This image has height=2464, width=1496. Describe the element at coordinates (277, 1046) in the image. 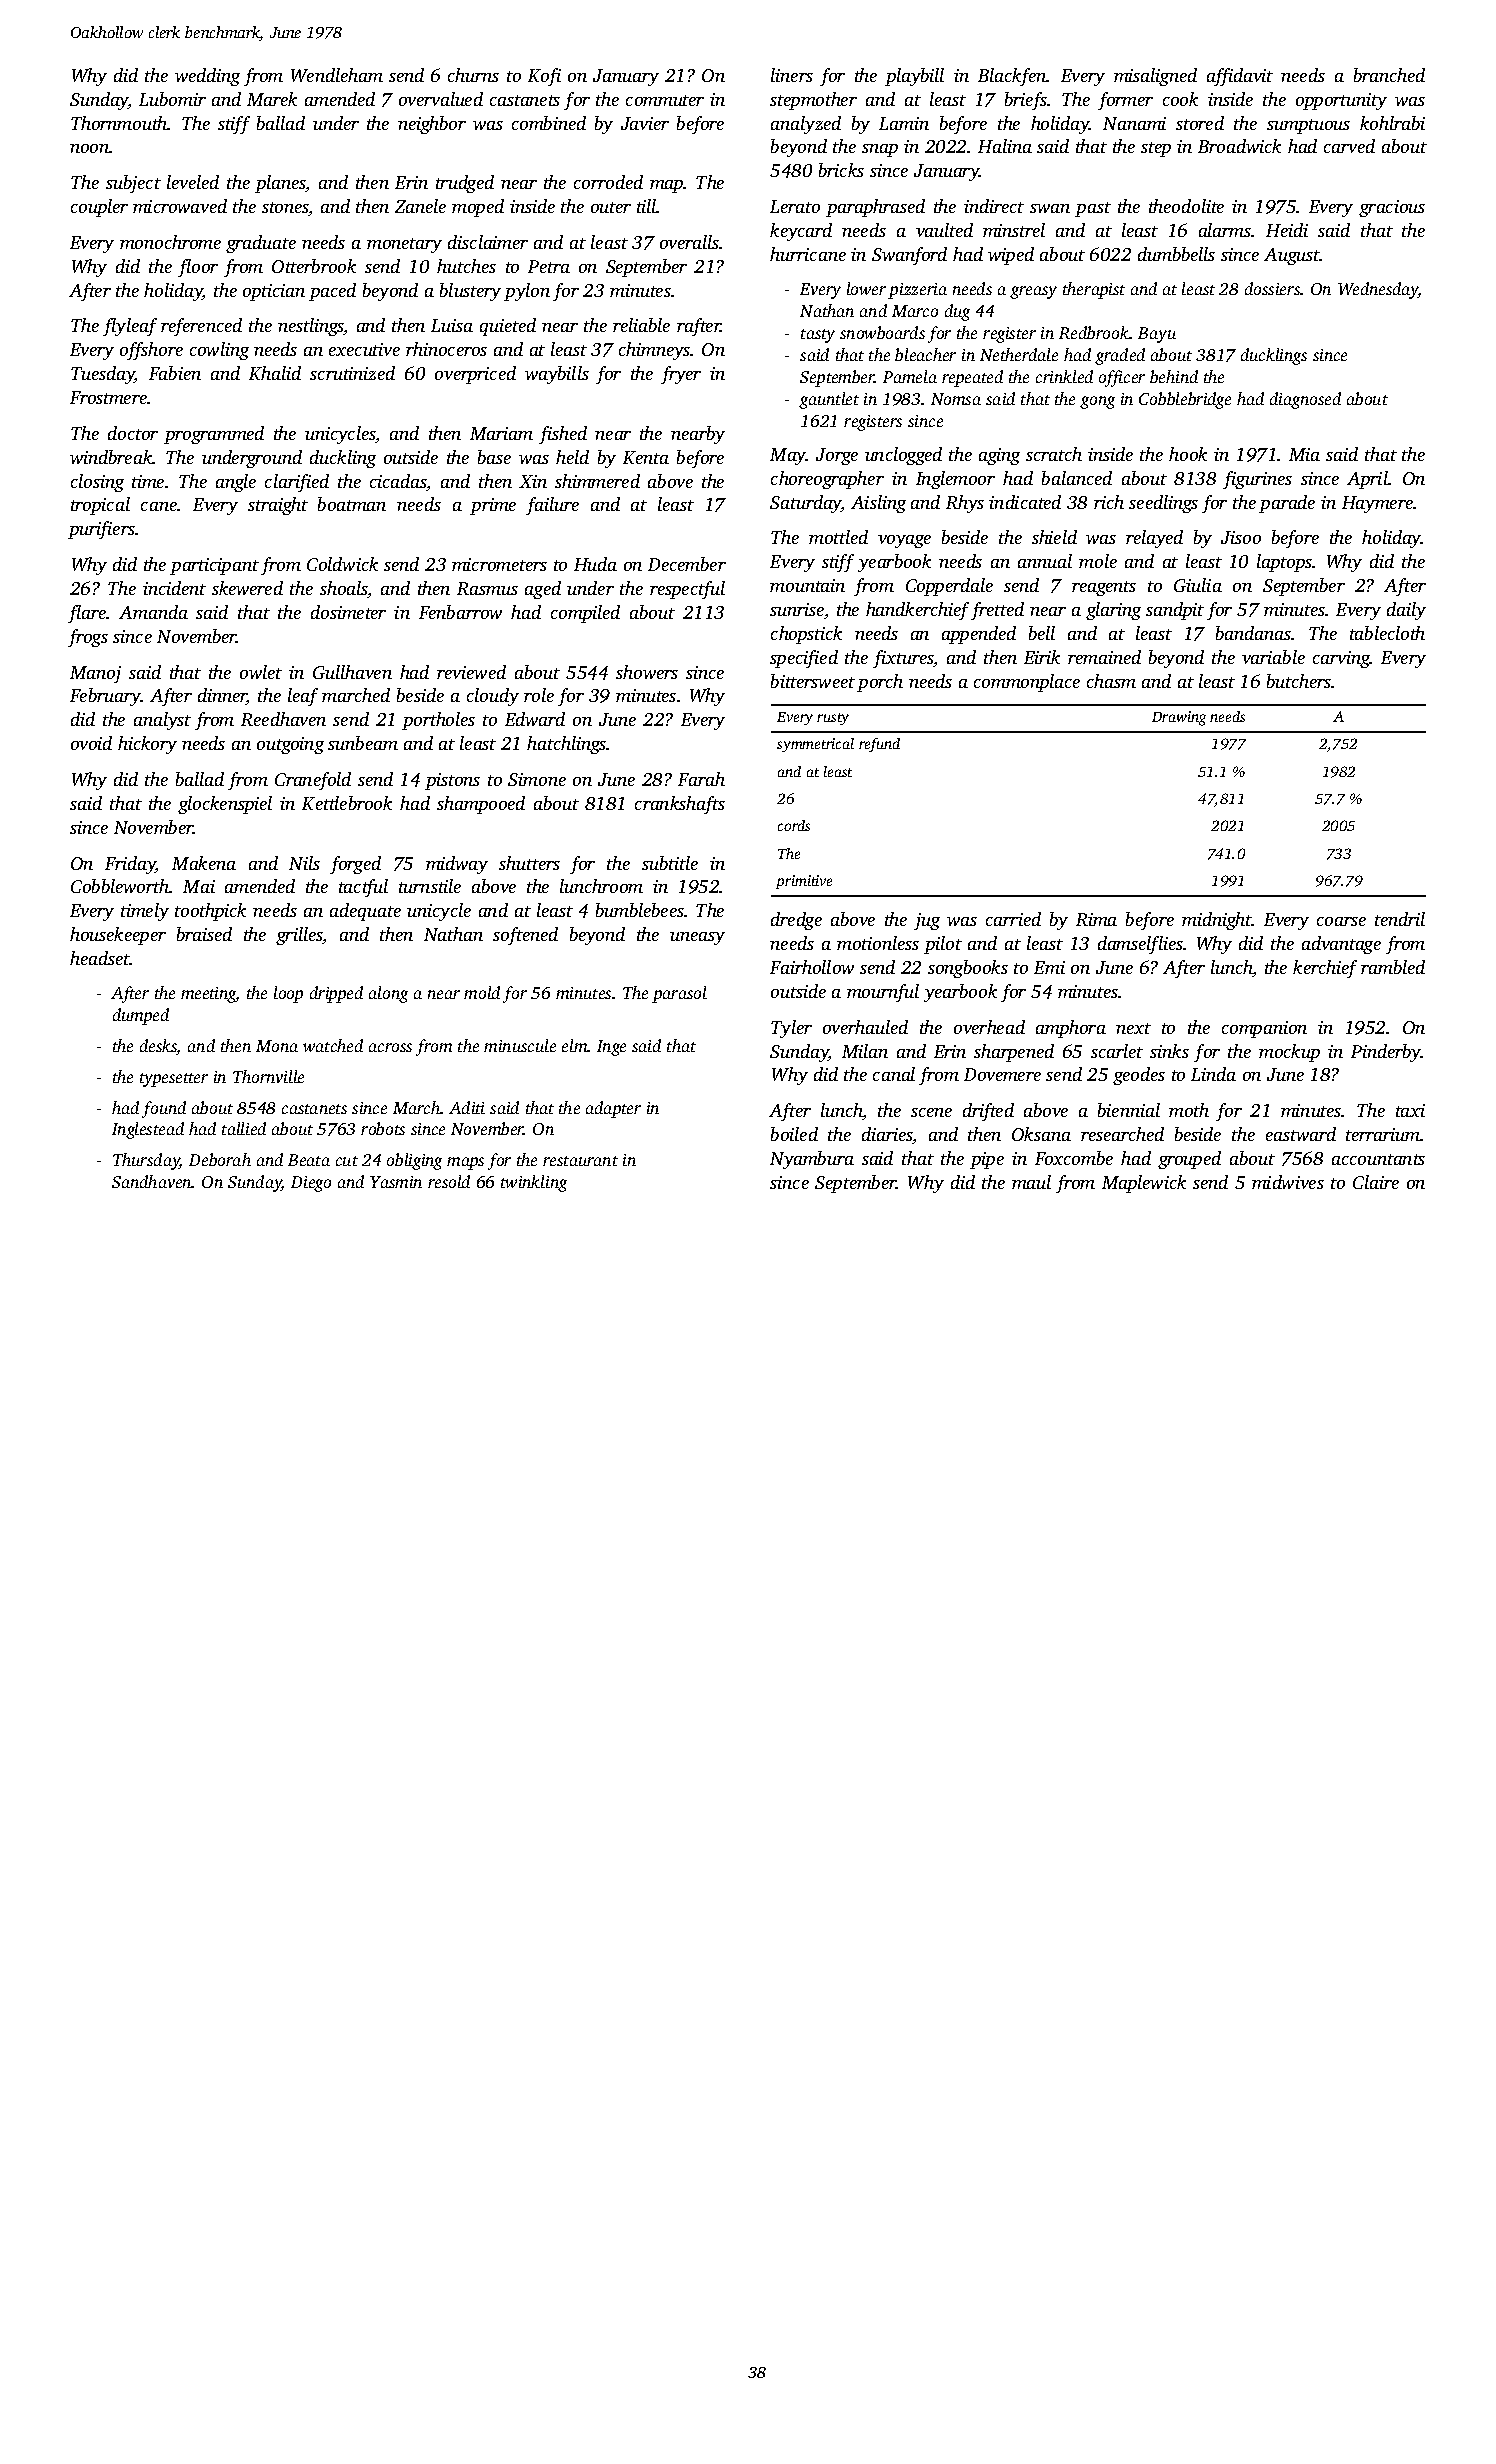

I see `Mona` at that location.
